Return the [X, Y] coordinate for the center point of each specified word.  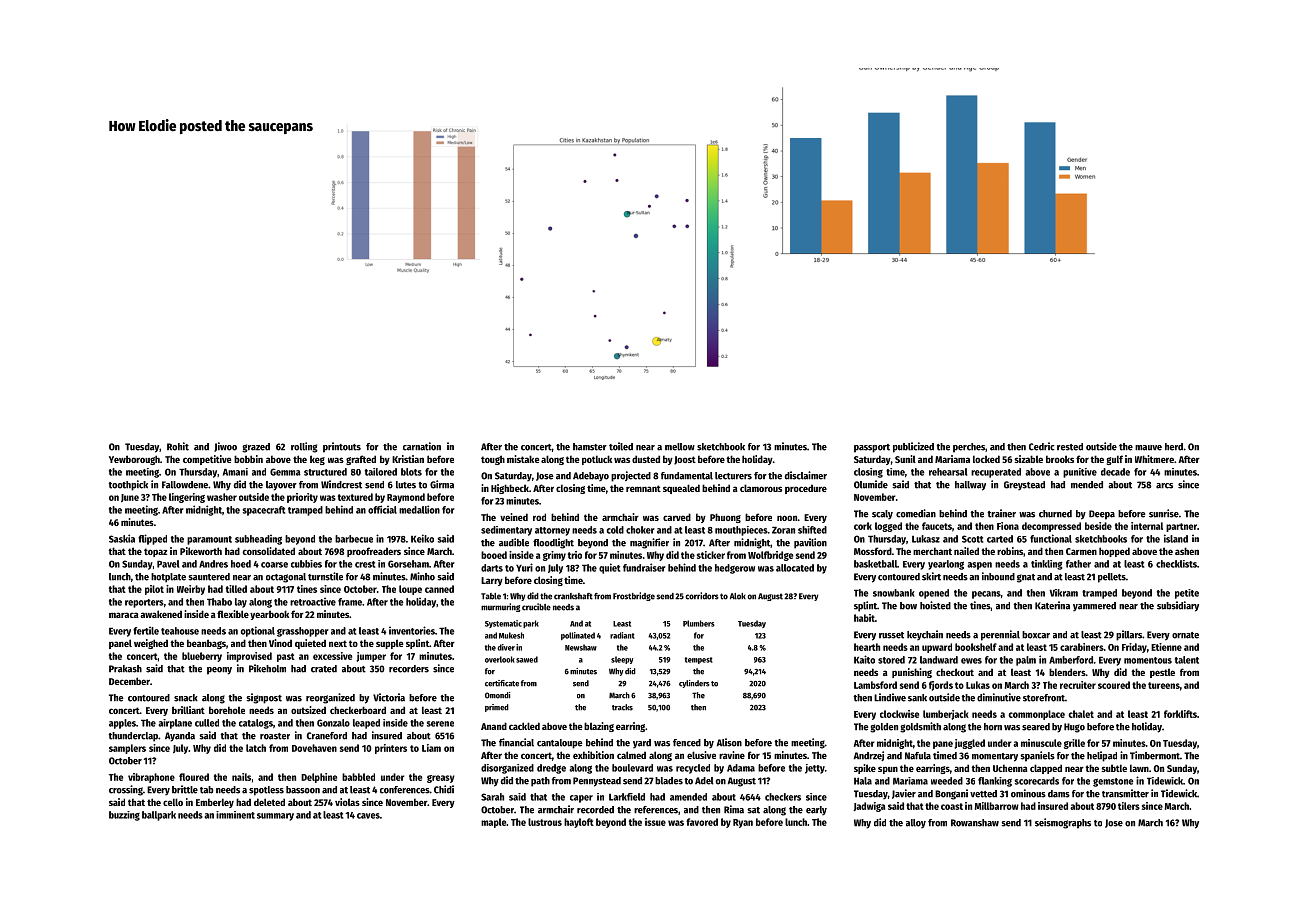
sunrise [1164, 513]
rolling [304, 447]
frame [350, 602]
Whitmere [1154, 459]
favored [702, 822]
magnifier [649, 543]
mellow [680, 447]
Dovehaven [314, 748]
